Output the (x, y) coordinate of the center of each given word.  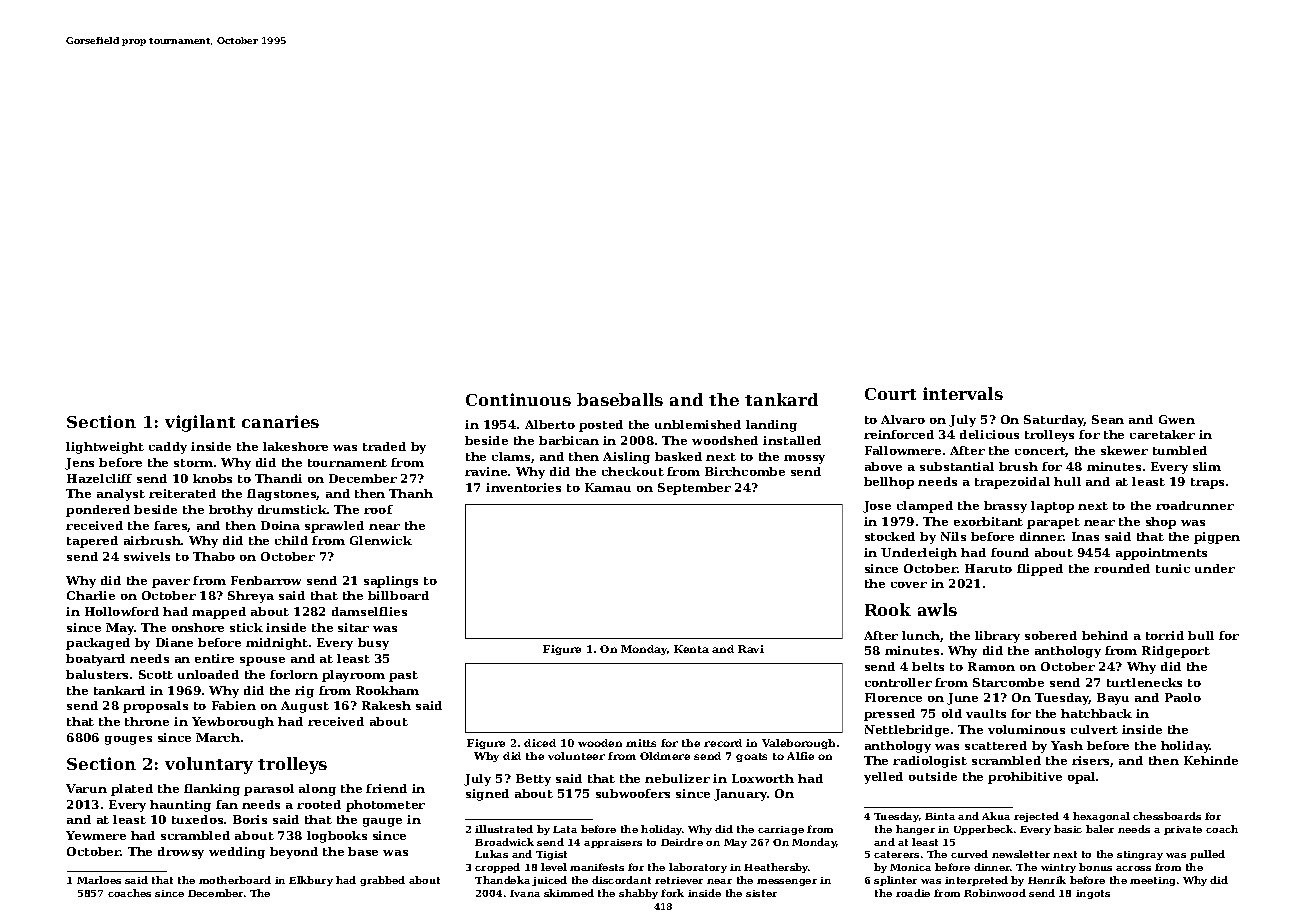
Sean (1108, 419)
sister (761, 893)
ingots (1093, 894)
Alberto (550, 424)
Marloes (99, 880)
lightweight (105, 448)
